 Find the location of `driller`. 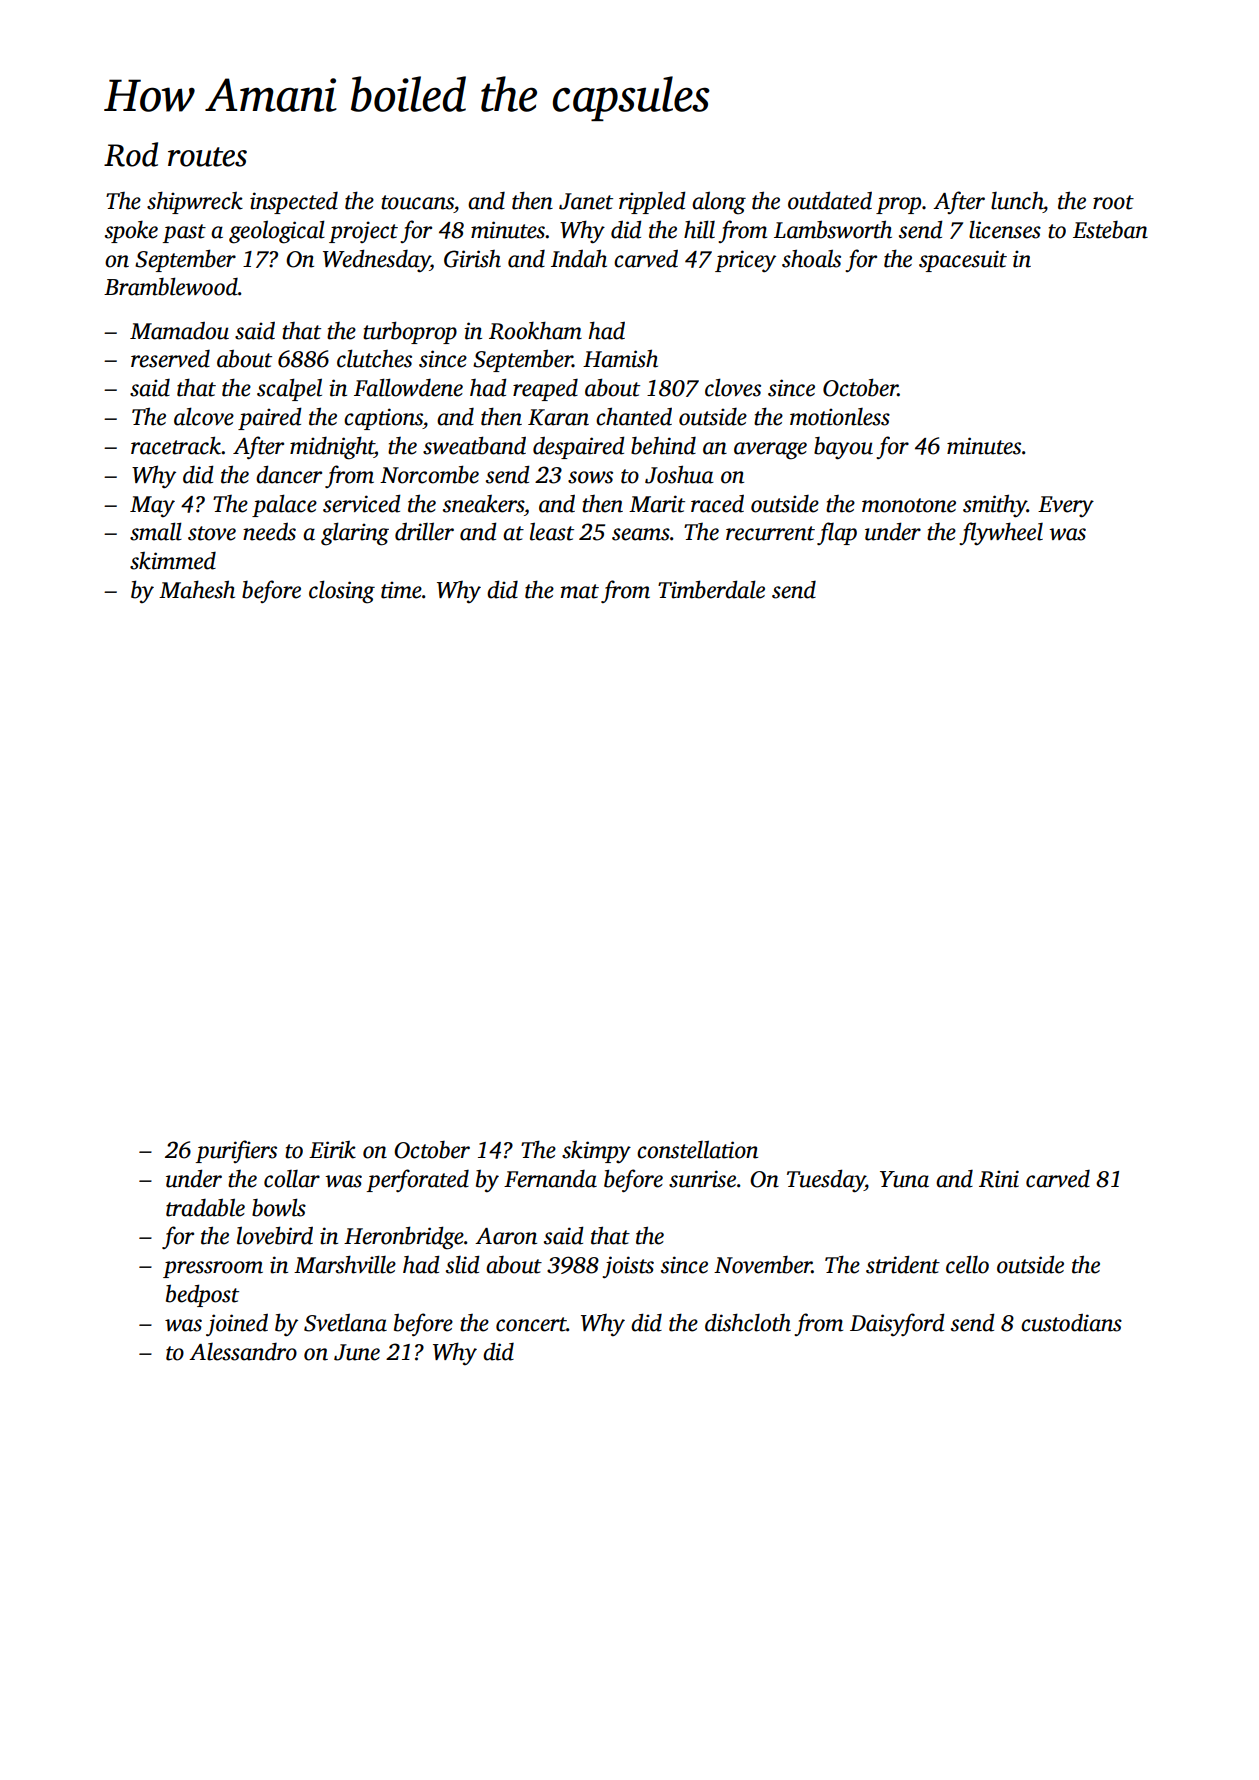

driller is located at coordinates (424, 531).
